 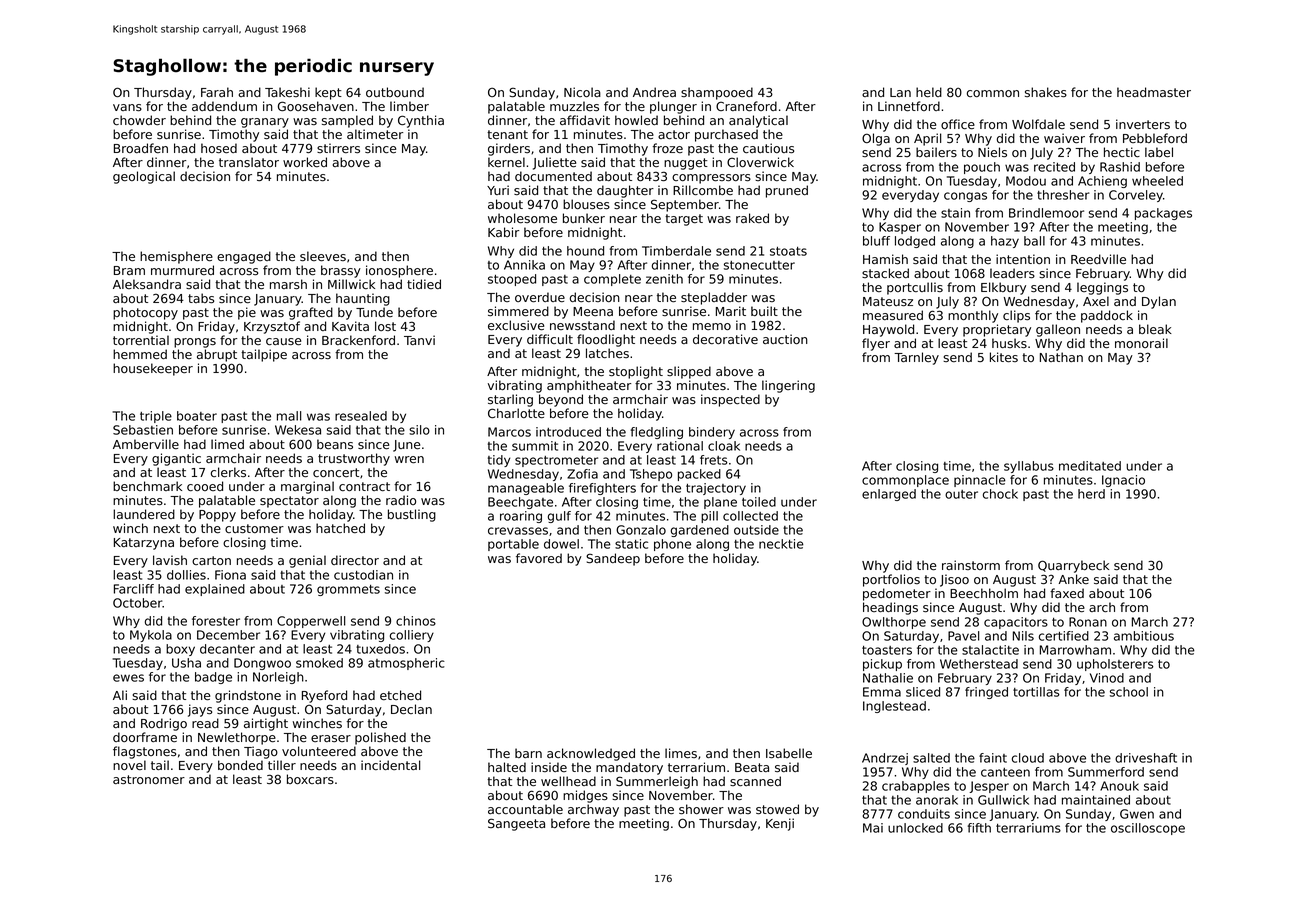 What do you see at coordinates (585, 796) in the screenshot?
I see `midges` at bounding box center [585, 796].
